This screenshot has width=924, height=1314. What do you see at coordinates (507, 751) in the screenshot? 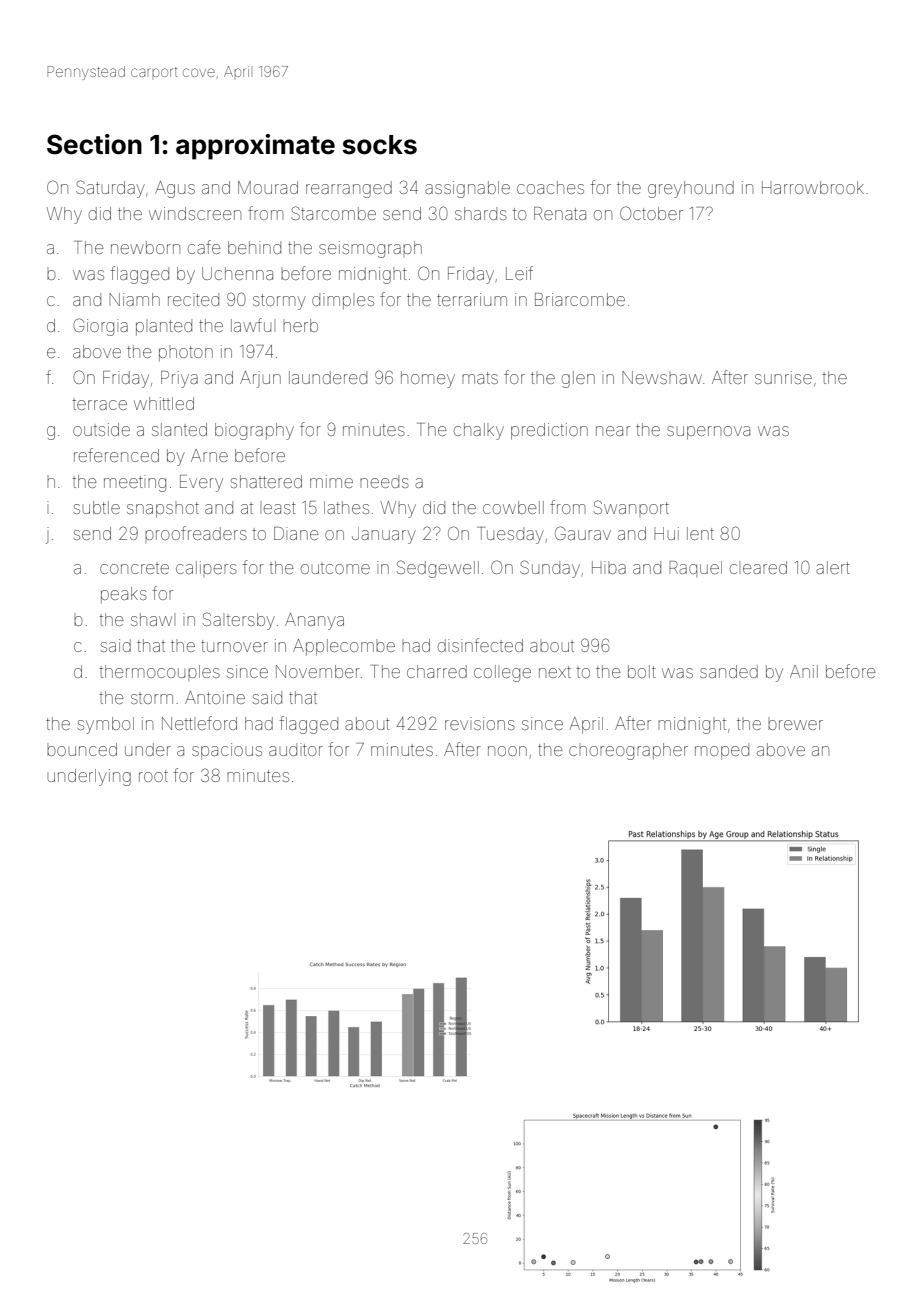
I see `noon` at bounding box center [507, 751].
